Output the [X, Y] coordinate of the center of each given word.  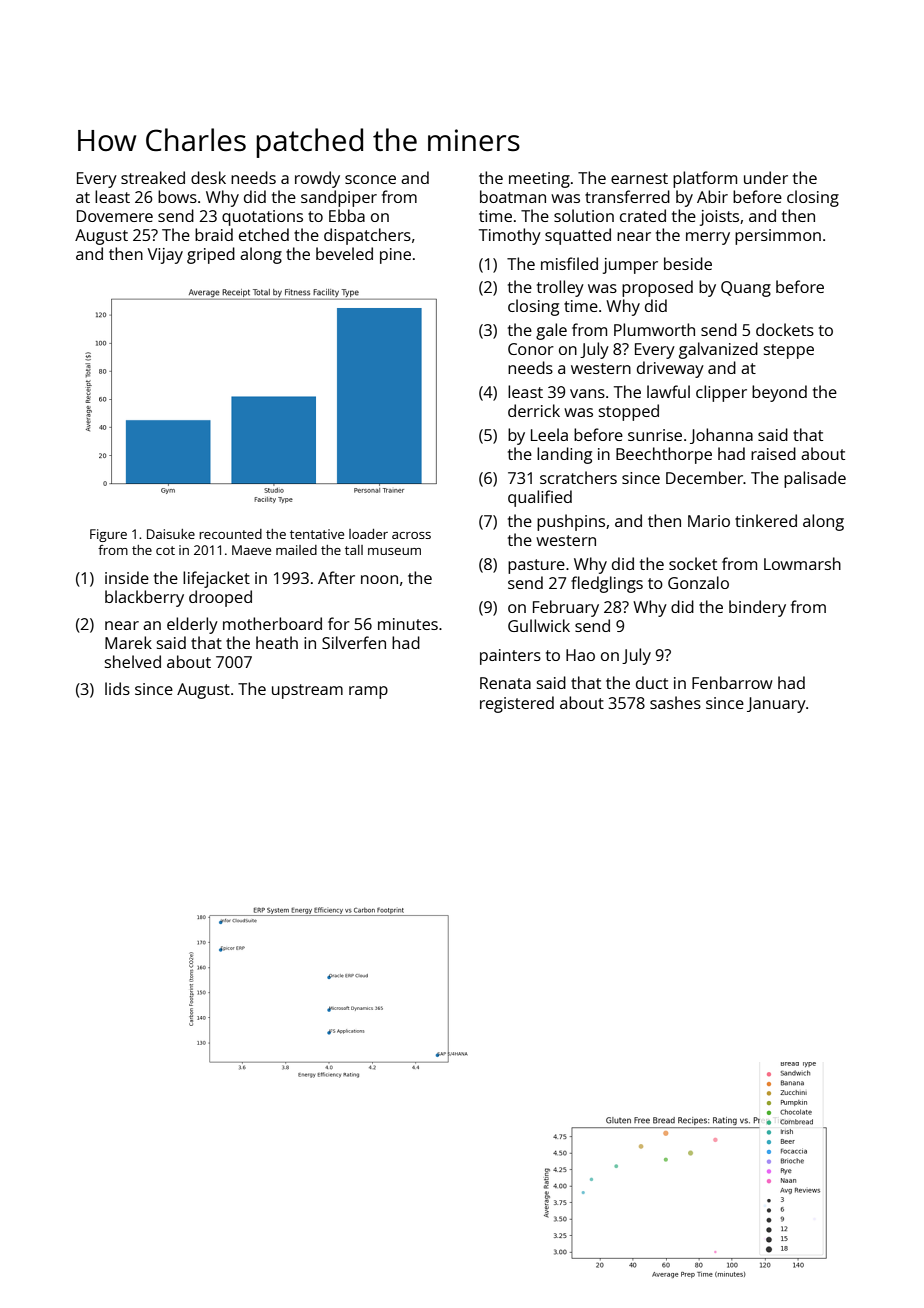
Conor [531, 349]
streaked [153, 177]
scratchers [578, 477]
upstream [307, 691]
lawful [668, 391]
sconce [370, 179]
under [766, 177]
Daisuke [171, 534]
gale [551, 331]
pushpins [571, 522]
